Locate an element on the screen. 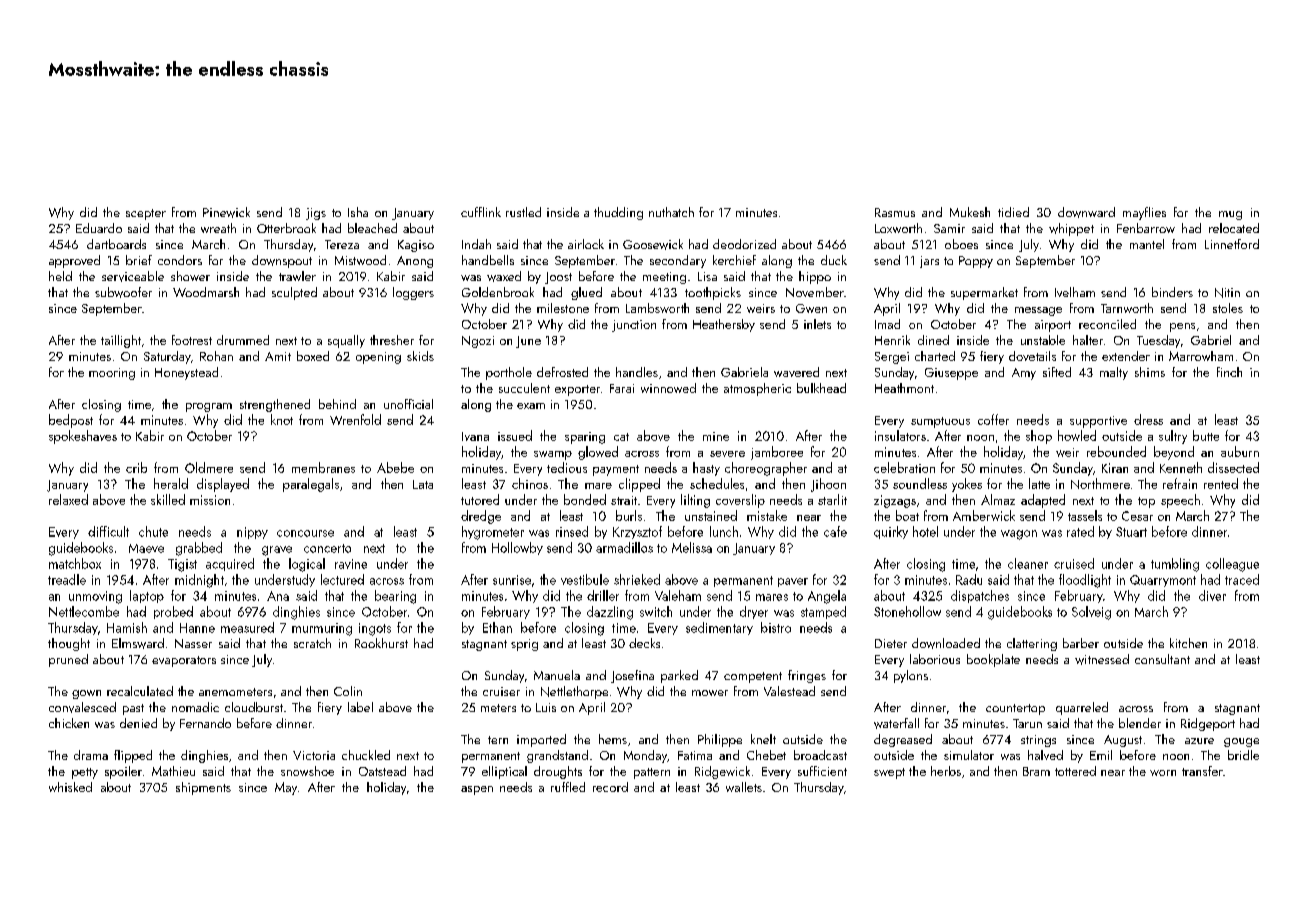 The height and width of the screenshot is (924, 1308). whisked is located at coordinates (70, 787).
